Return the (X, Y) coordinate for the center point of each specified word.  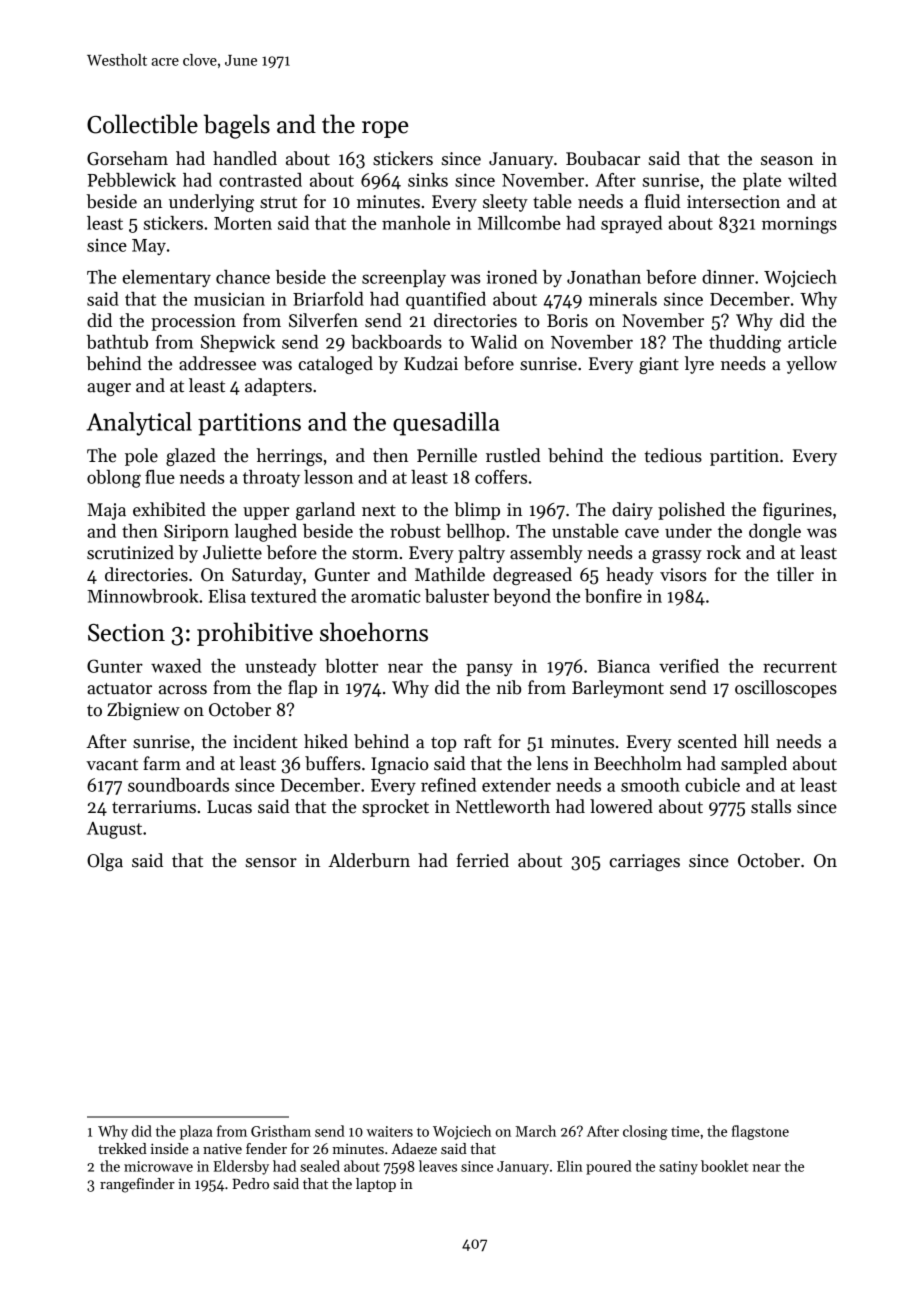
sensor (271, 863)
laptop (376, 1185)
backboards (396, 342)
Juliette (232, 552)
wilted (812, 180)
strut (278, 203)
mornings (799, 225)
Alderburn (369, 860)
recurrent (800, 667)
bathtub (117, 342)
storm (375, 554)
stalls (771, 806)
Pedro (250, 1183)
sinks (428, 180)
